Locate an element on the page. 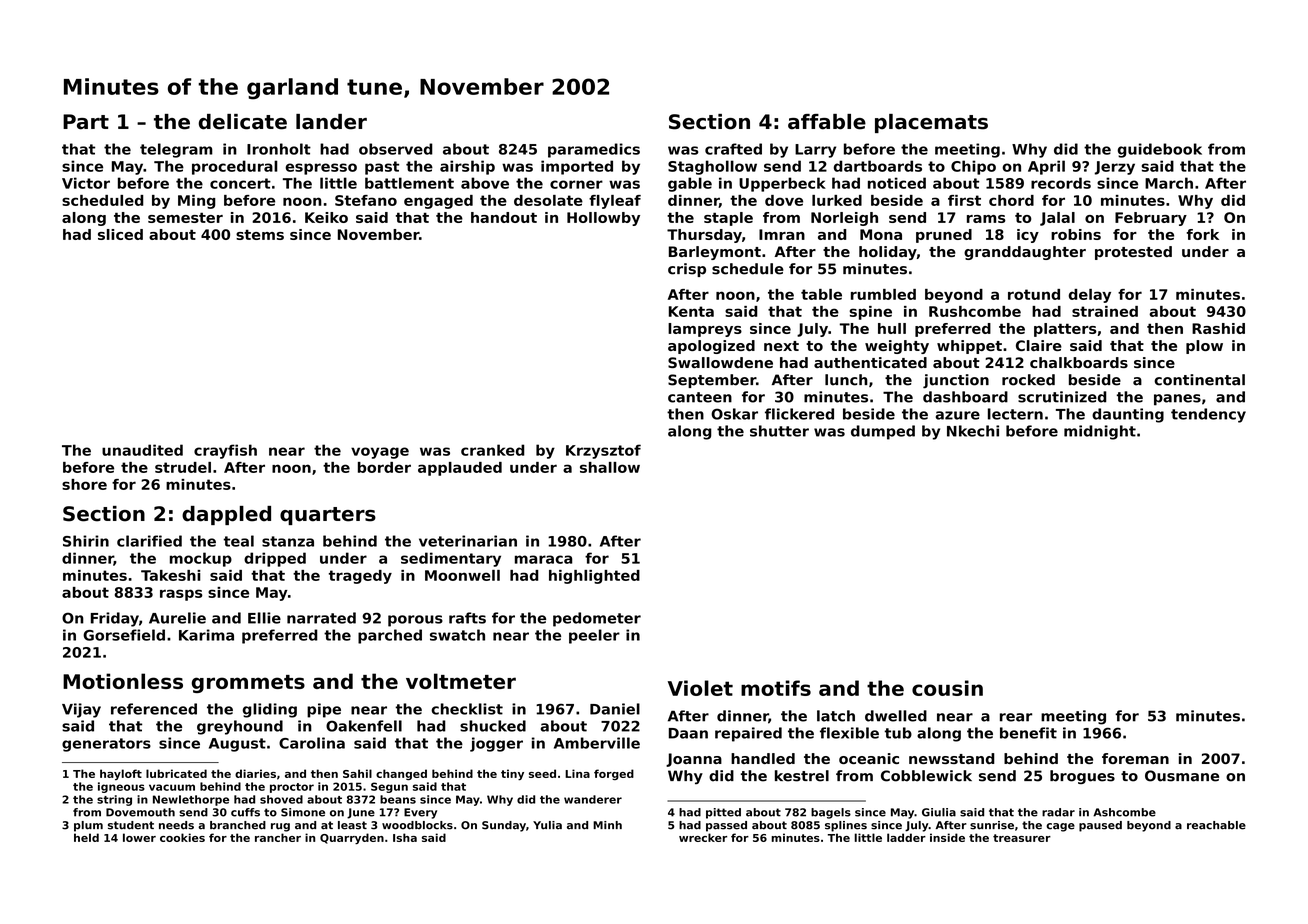 The height and width of the image is (924, 1308). unaudited is located at coordinates (142, 450).
